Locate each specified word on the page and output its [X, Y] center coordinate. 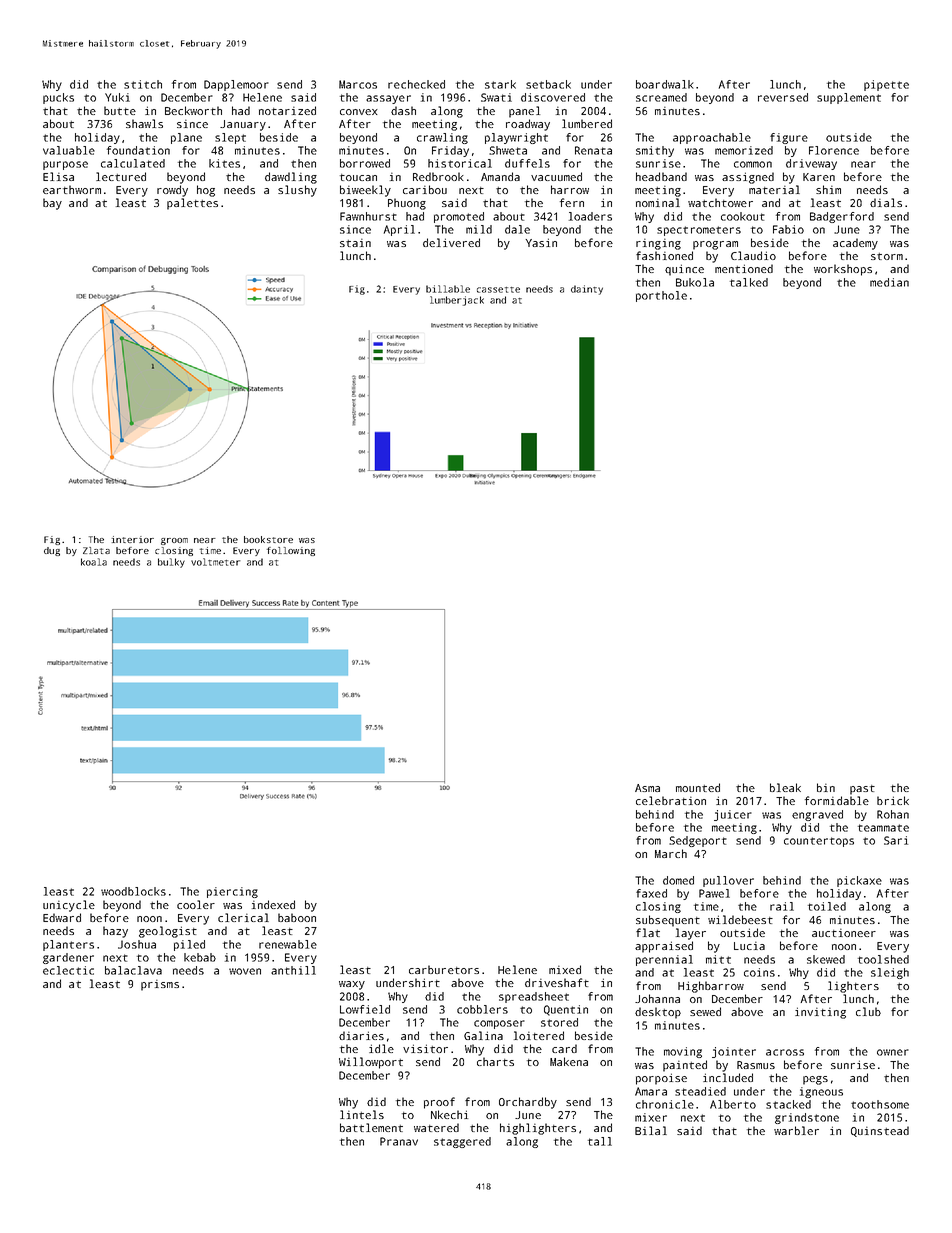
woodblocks [133, 891]
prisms [160, 985]
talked [749, 282]
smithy [655, 151]
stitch [143, 84]
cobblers [482, 1009]
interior [133, 539]
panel [524, 112]
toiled [827, 906]
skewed [826, 959]
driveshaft [557, 982]
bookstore [268, 539]
